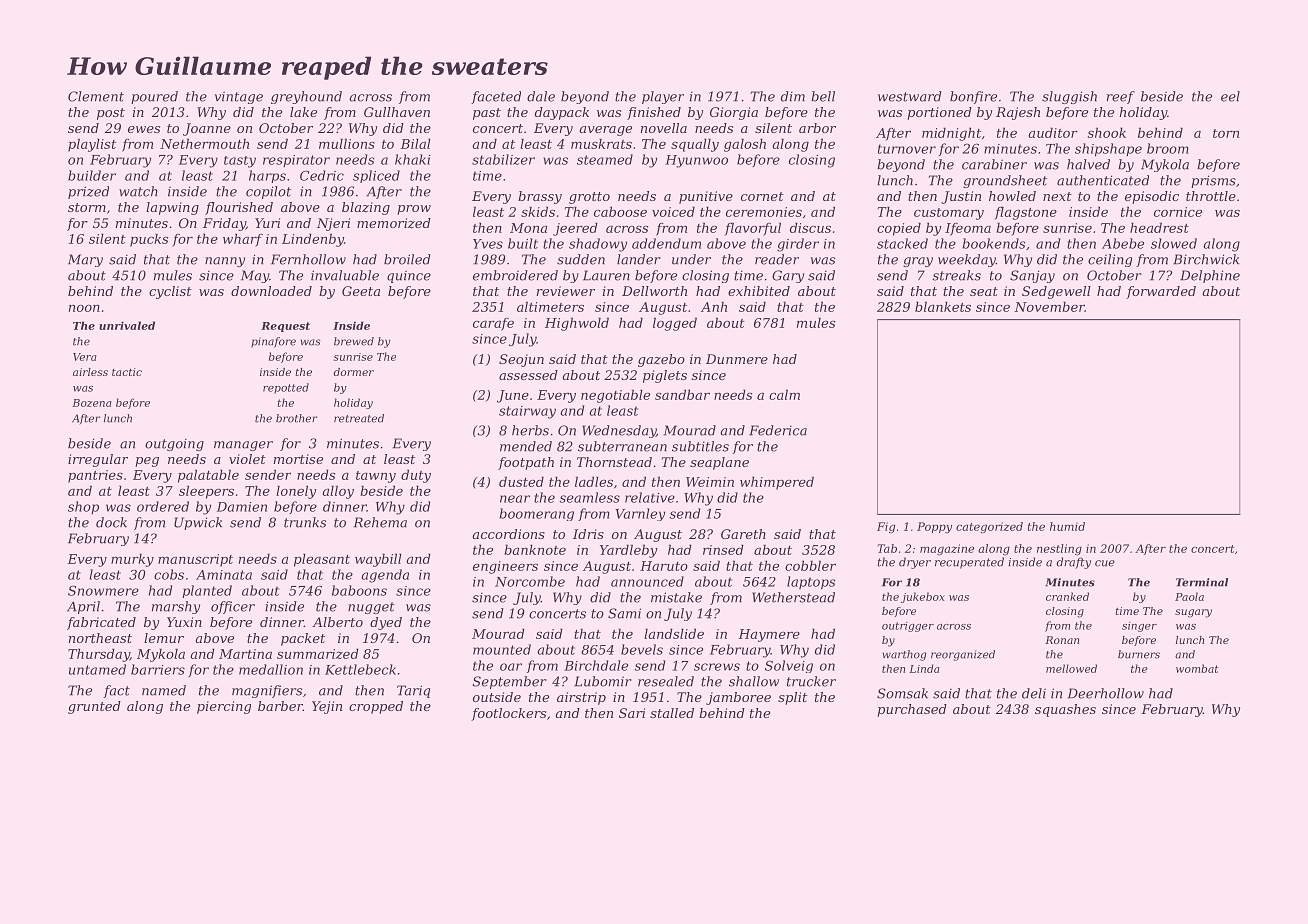  I want to click on seamless, so click(590, 497).
